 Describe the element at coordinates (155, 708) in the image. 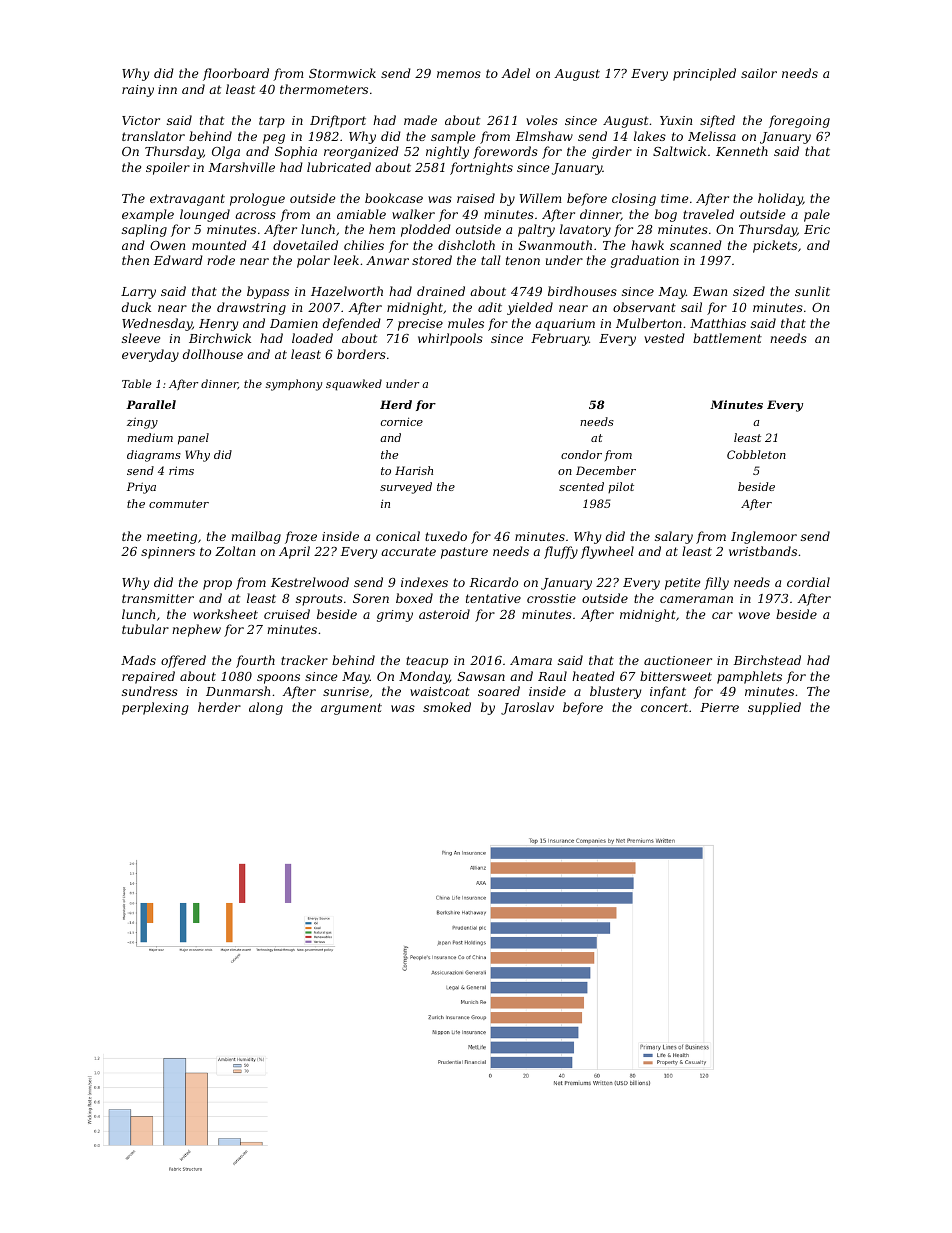

I see `perplexing` at that location.
